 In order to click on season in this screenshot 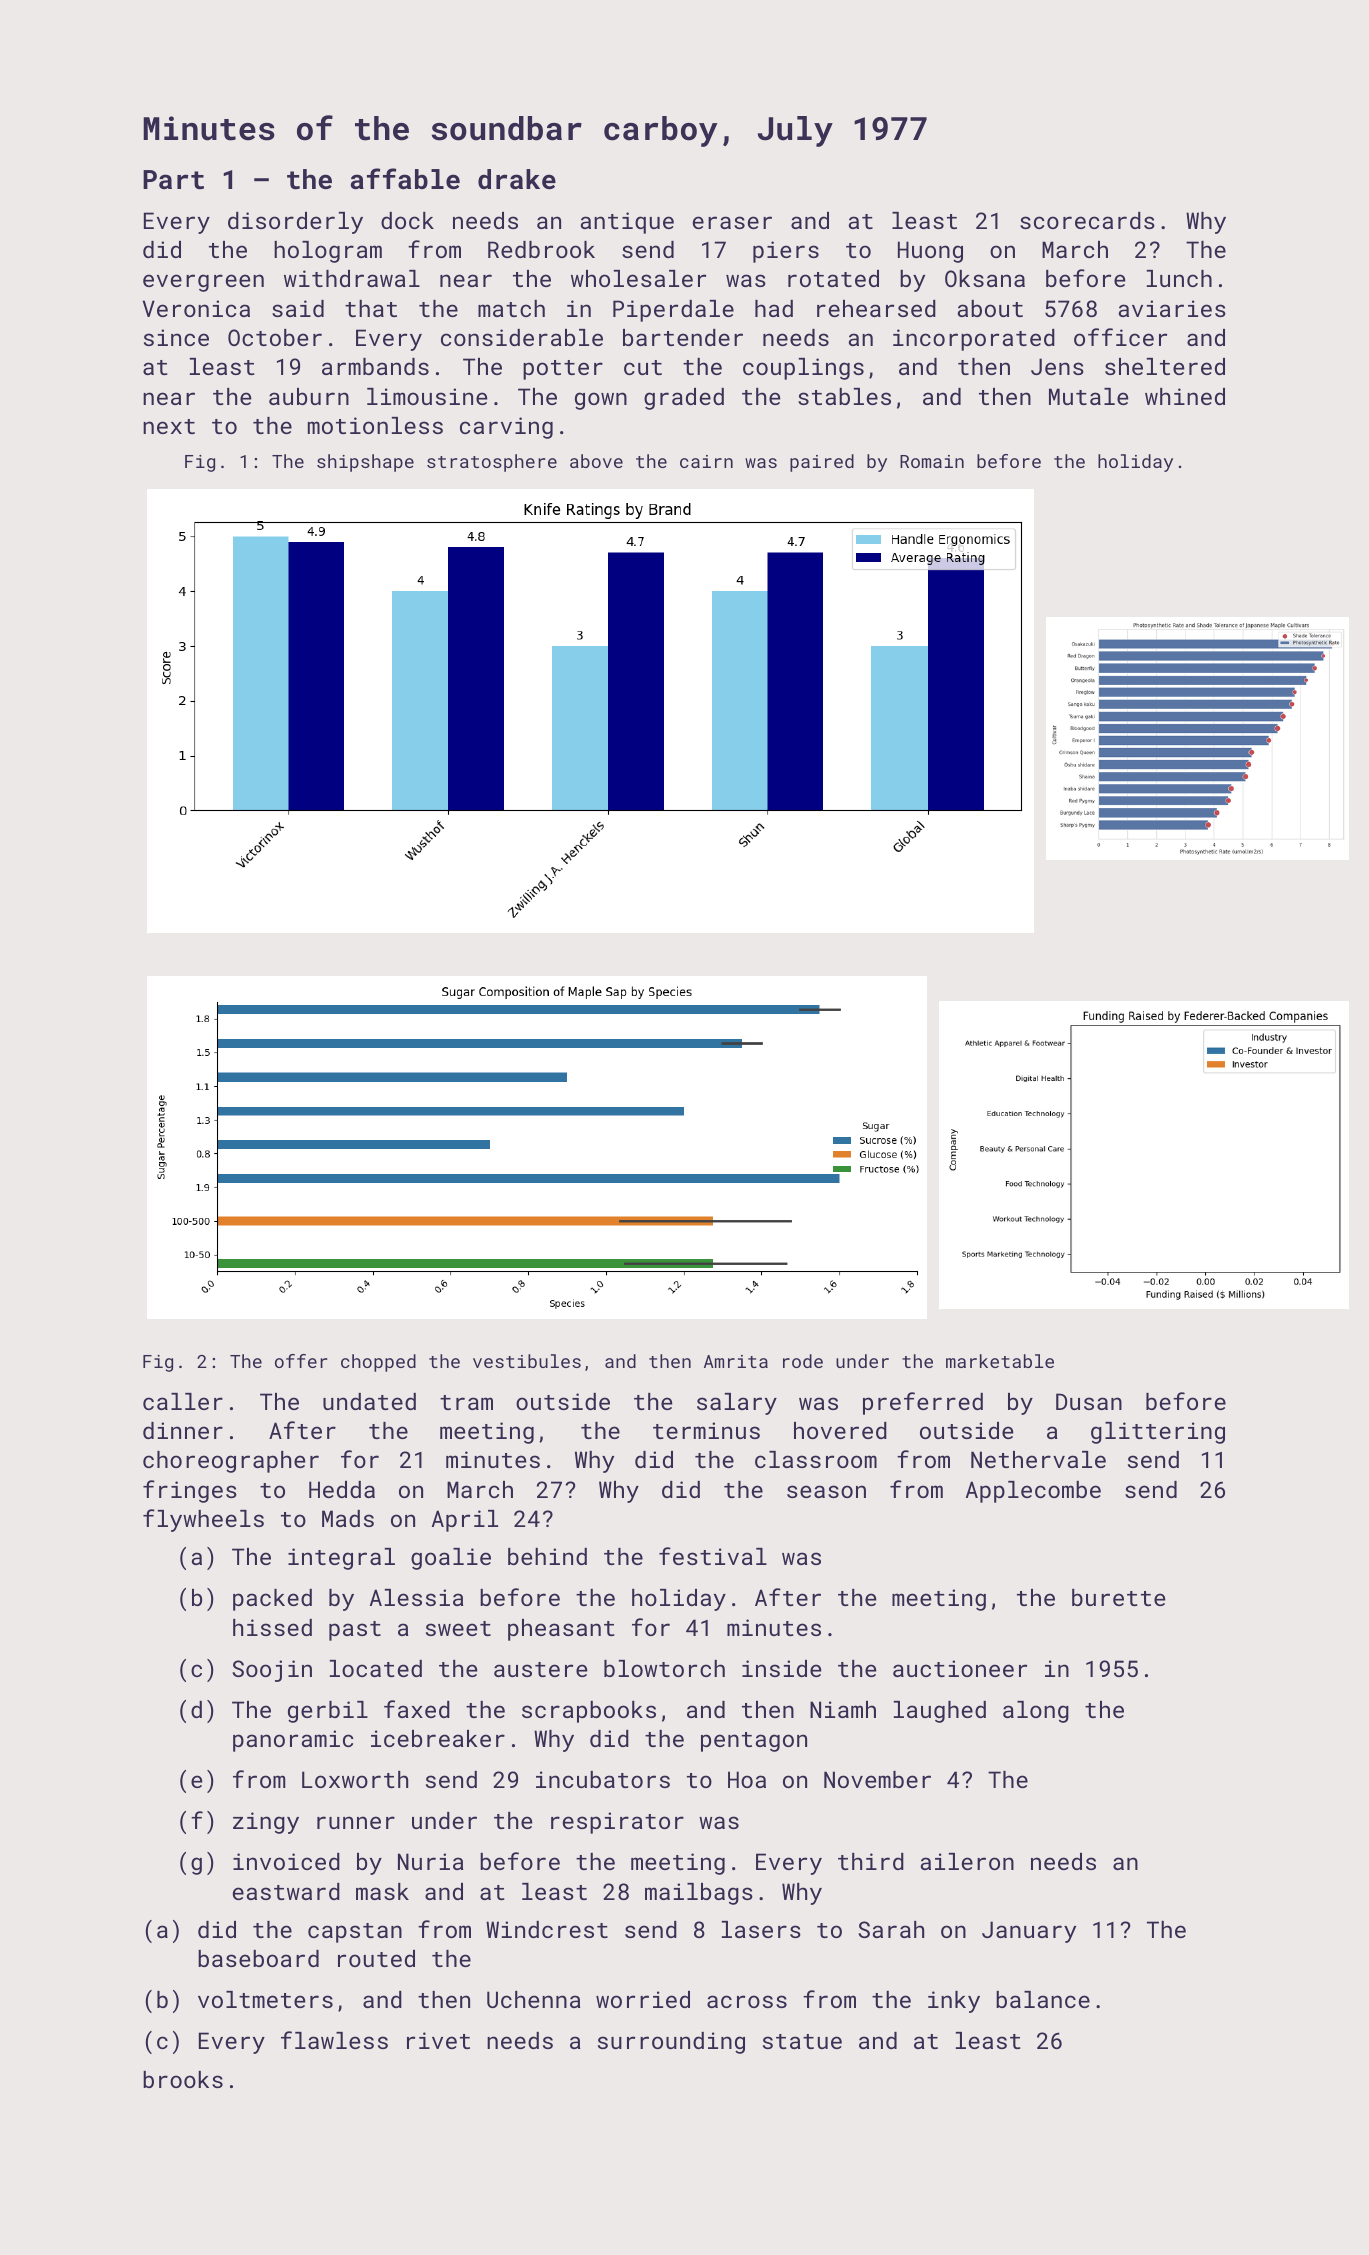, I will do `click(826, 1491)`.
